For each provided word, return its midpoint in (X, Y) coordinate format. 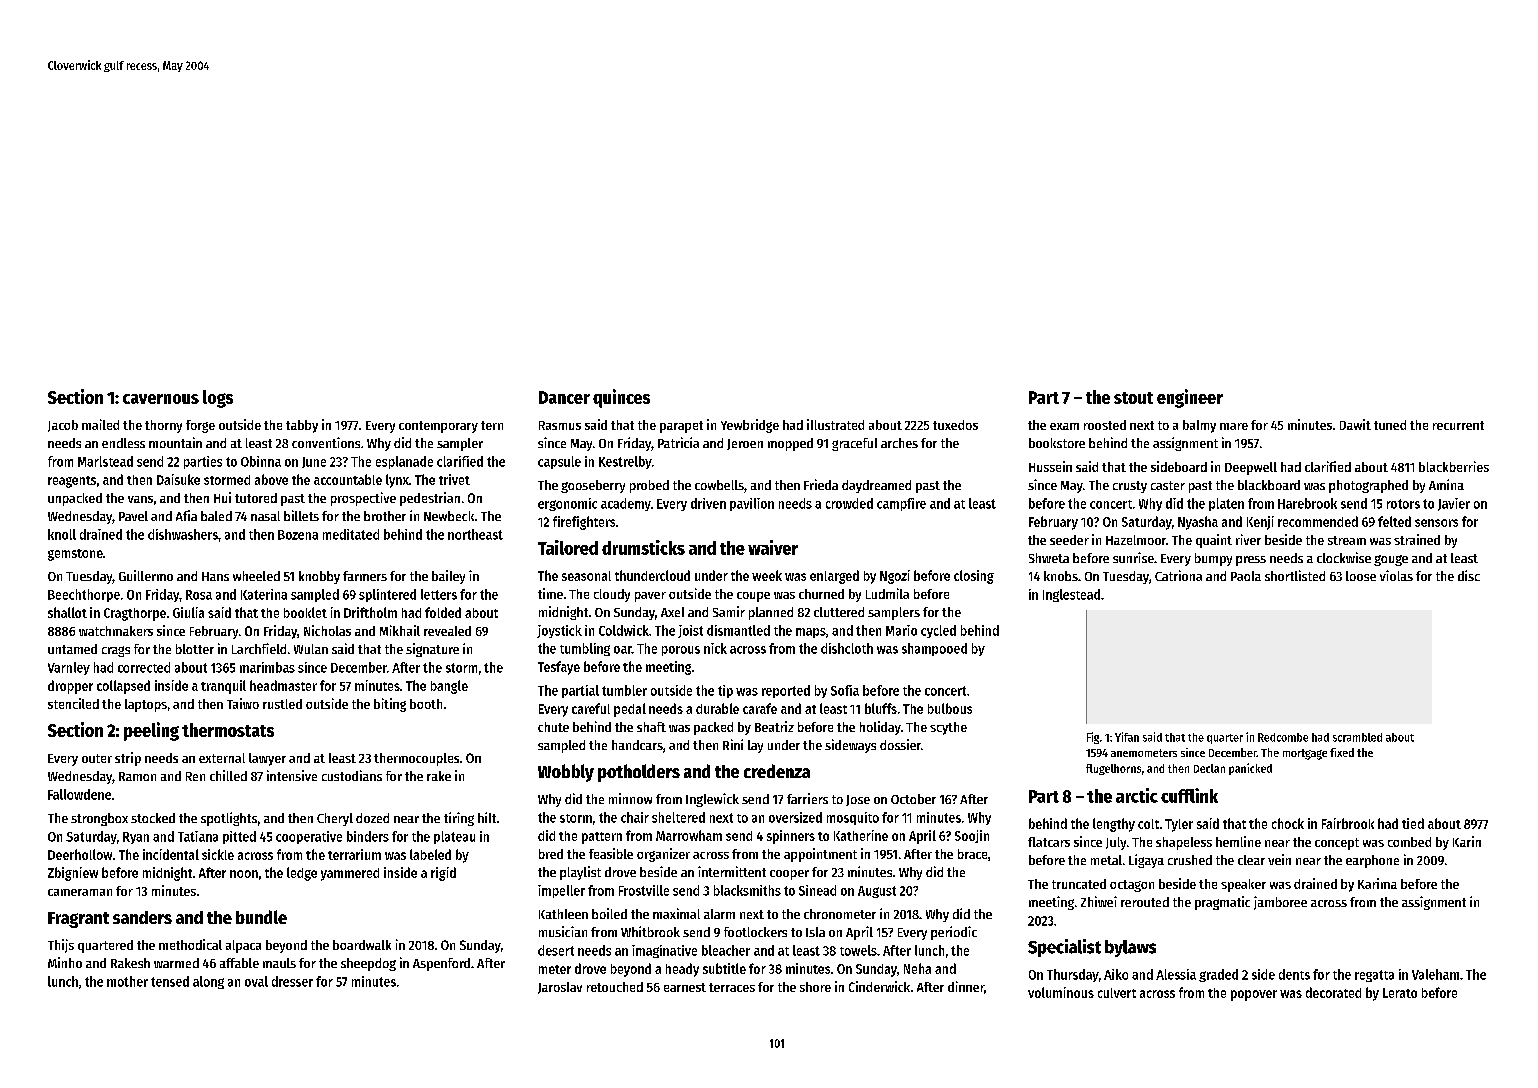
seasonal (586, 576)
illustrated (835, 424)
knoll (62, 534)
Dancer (564, 397)
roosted (1105, 425)
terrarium (354, 854)
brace (972, 854)
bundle (261, 917)
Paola (1246, 576)
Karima (1377, 883)
